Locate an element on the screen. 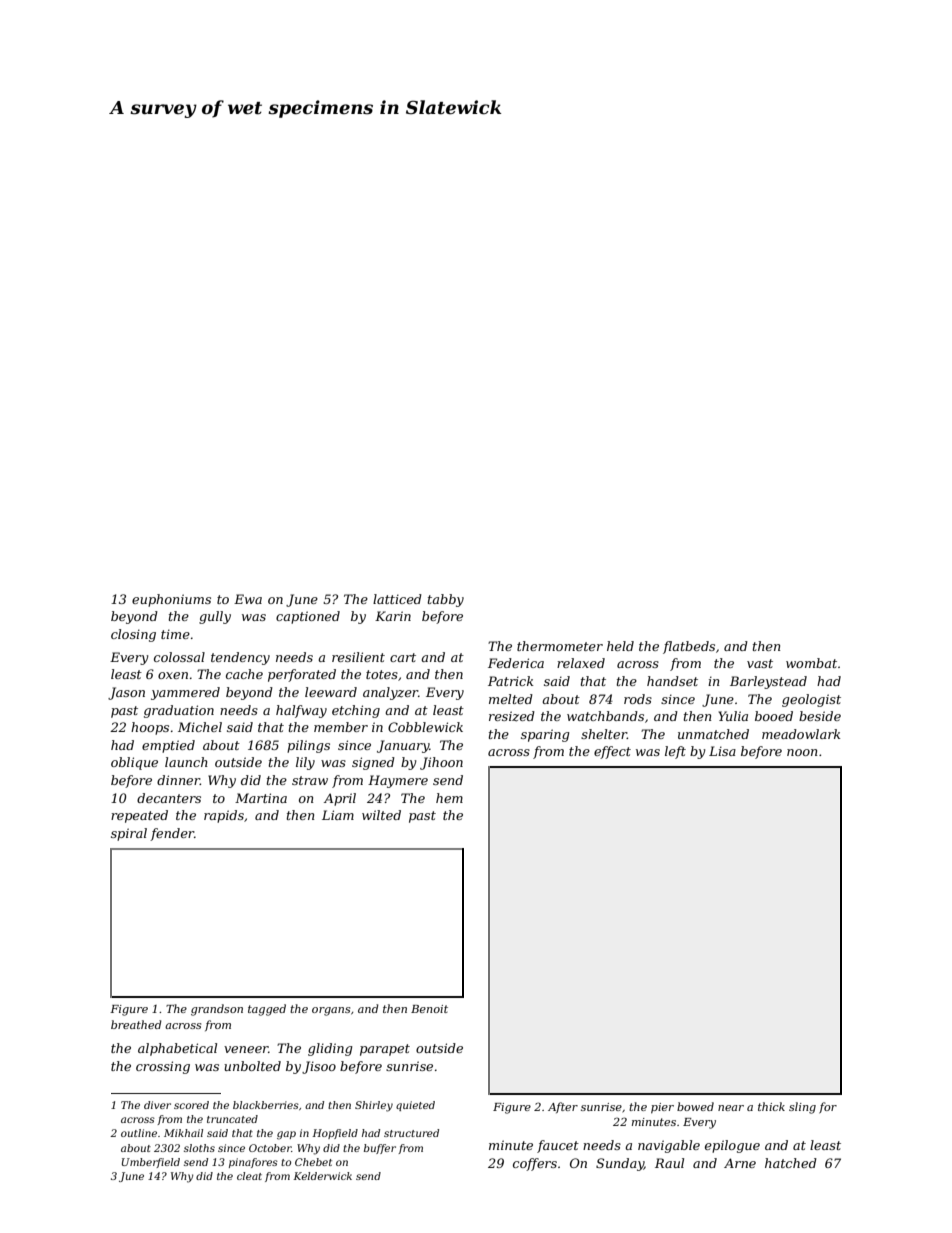 This screenshot has height=1233, width=952. hem is located at coordinates (449, 798).
